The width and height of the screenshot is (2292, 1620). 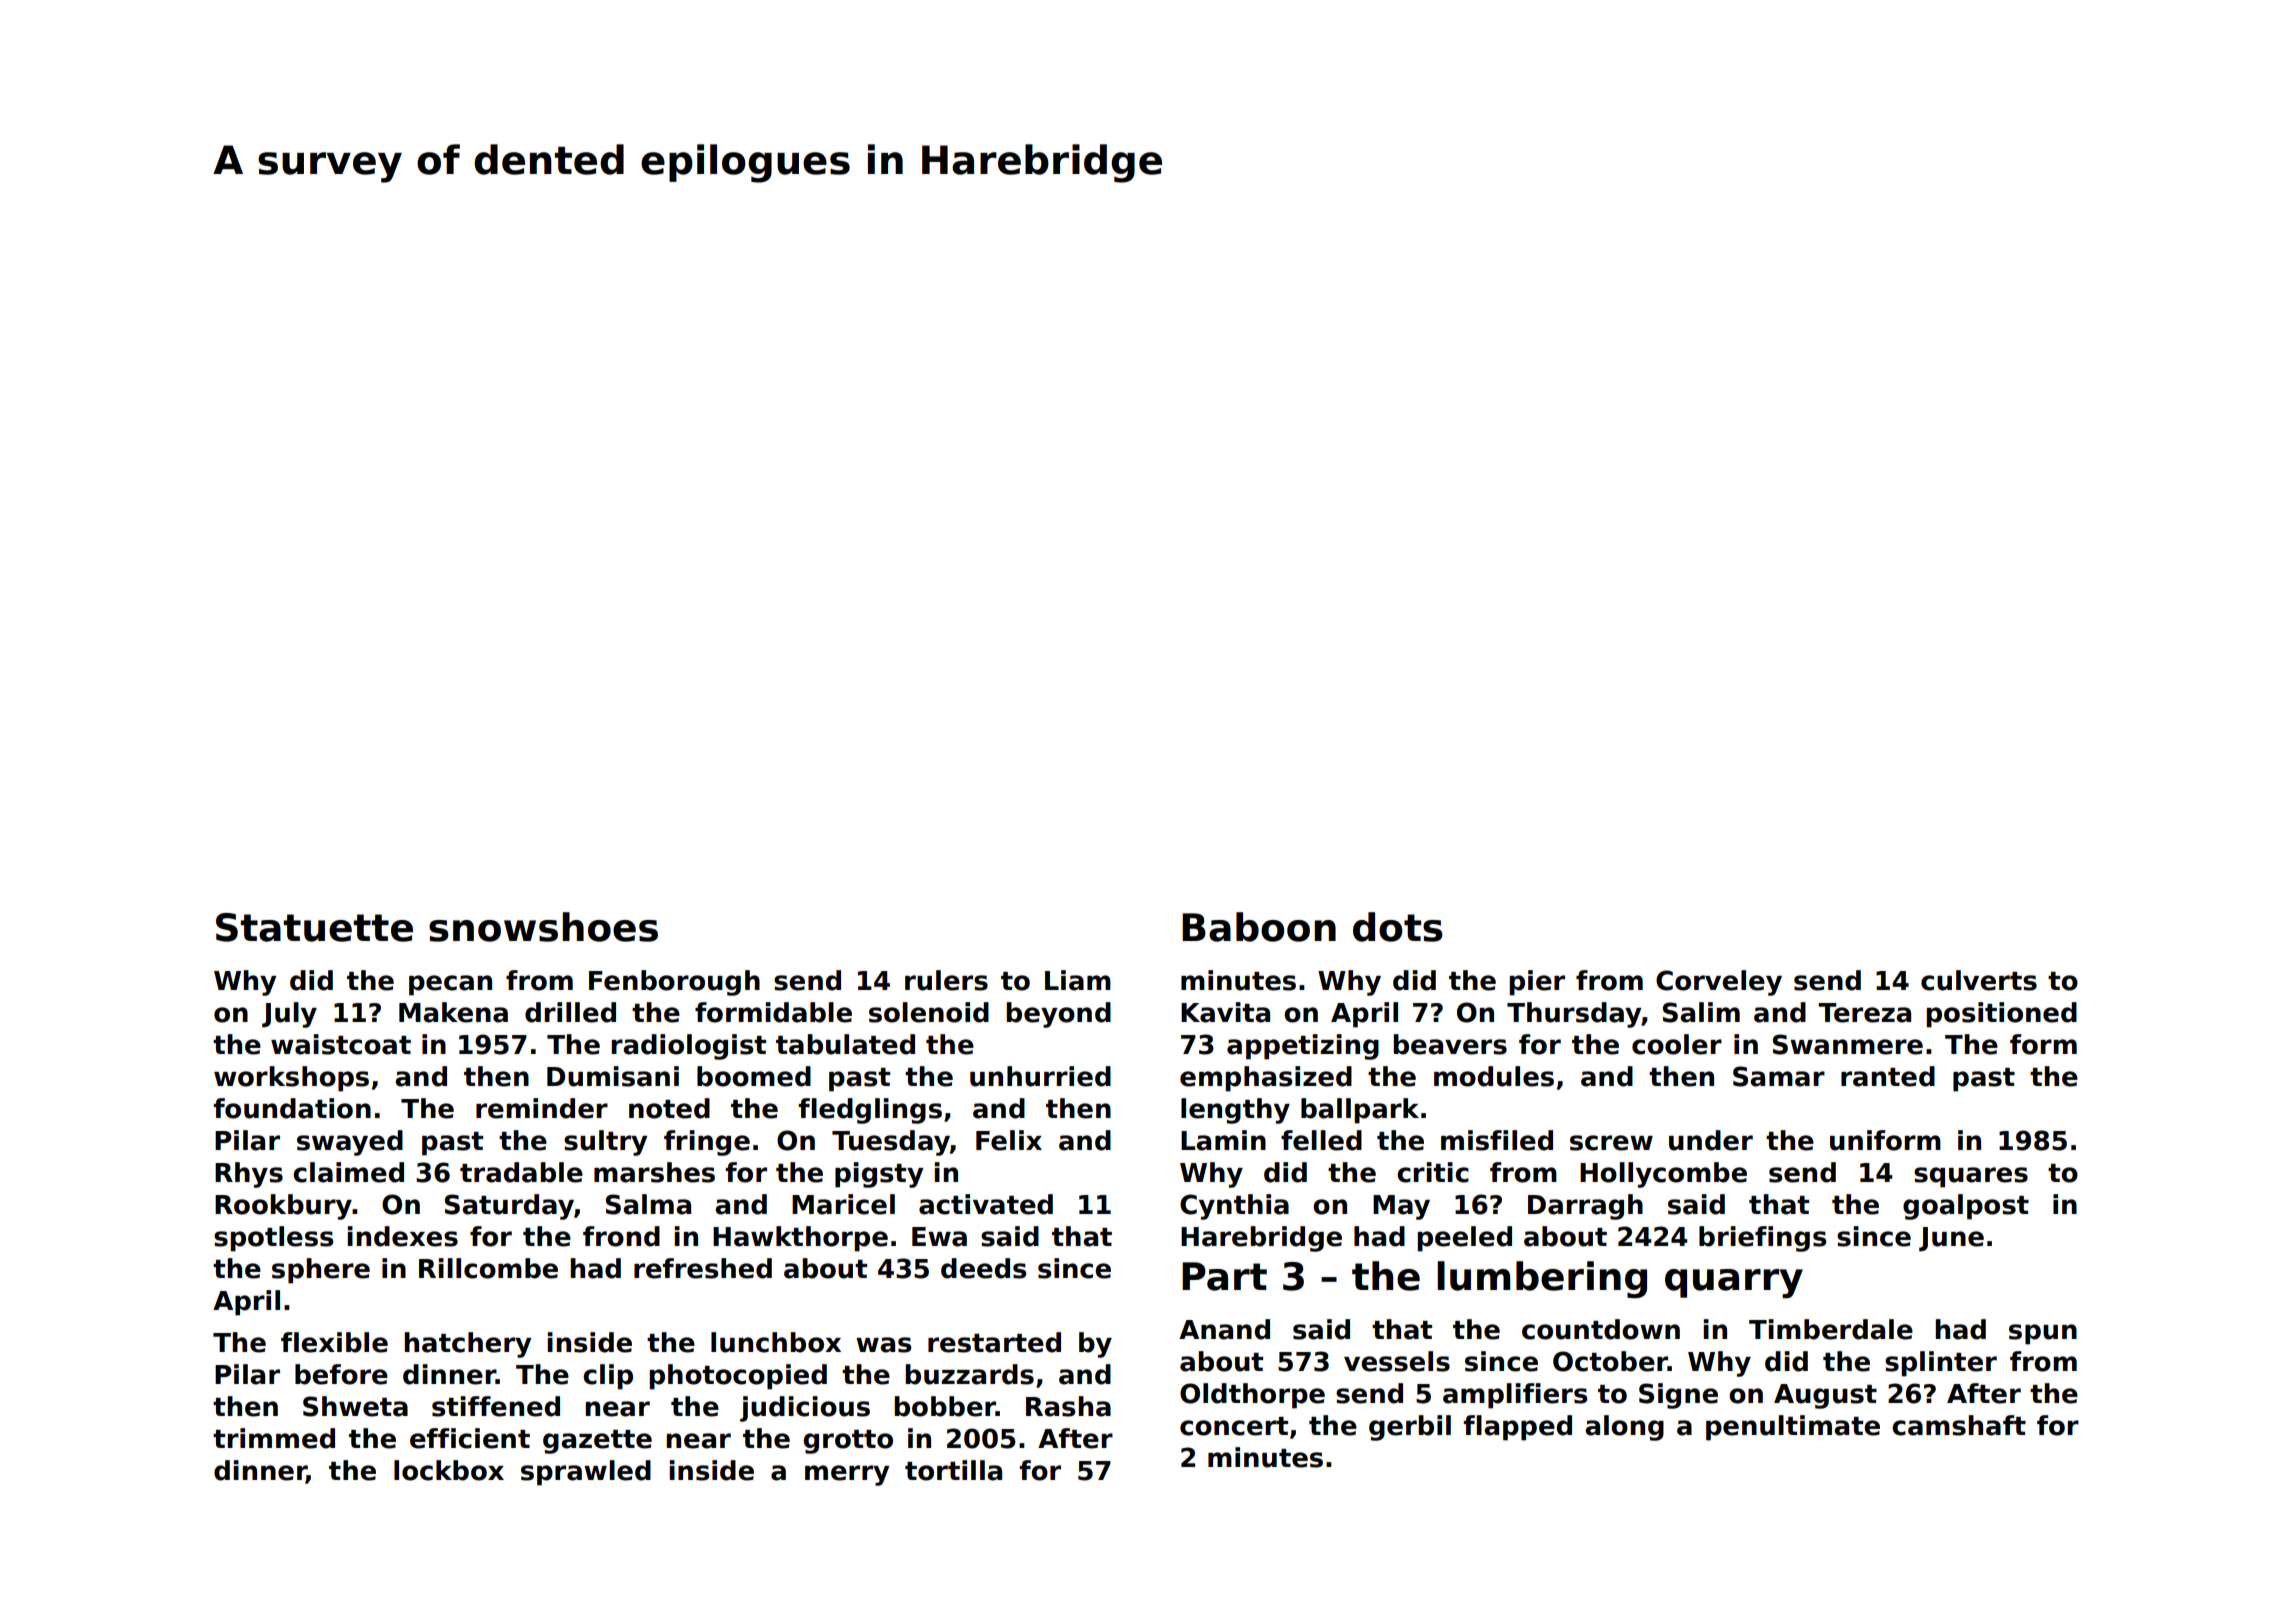 I want to click on Part, so click(x=1224, y=1276).
